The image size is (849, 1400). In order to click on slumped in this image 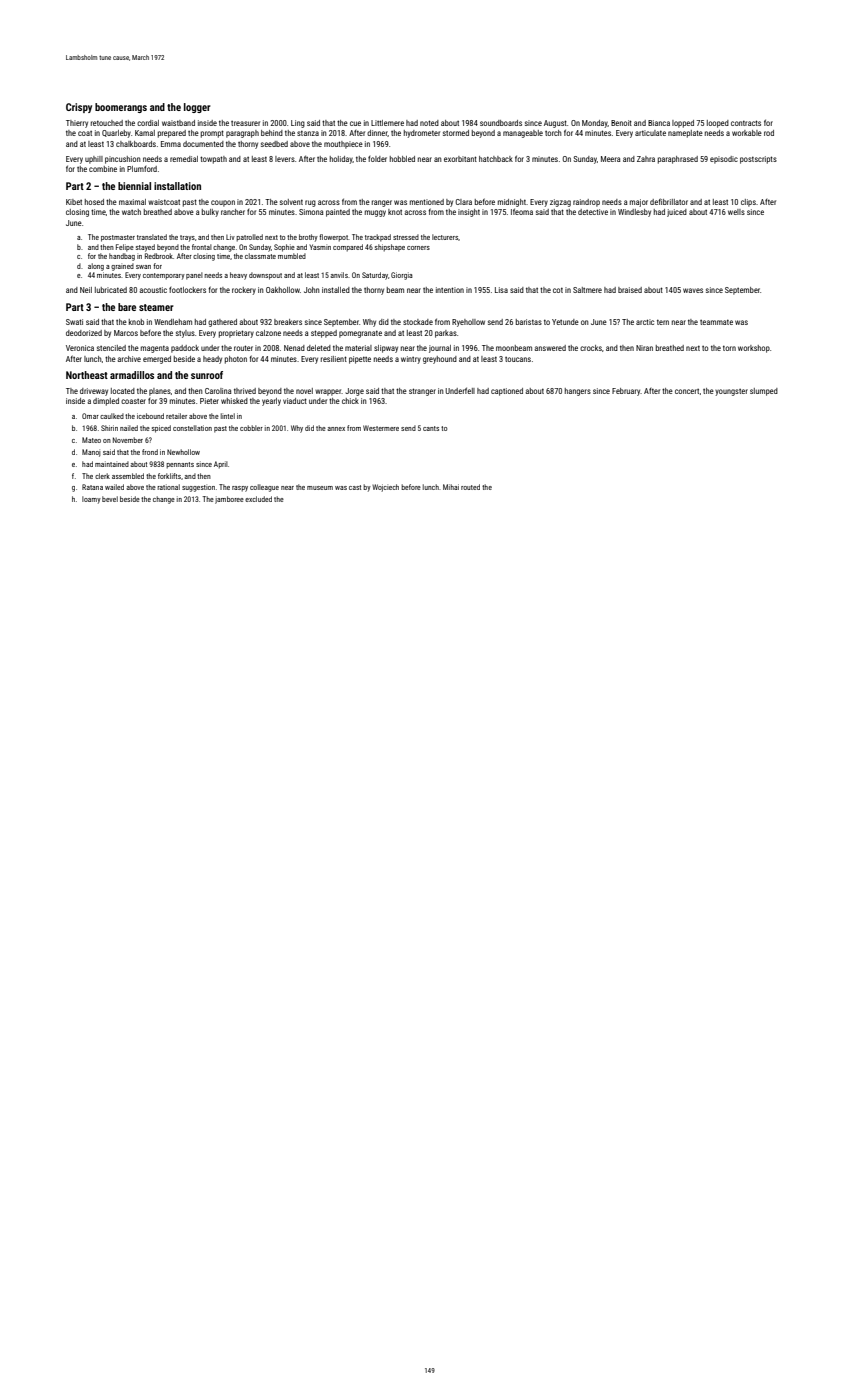, I will do `click(764, 392)`.
